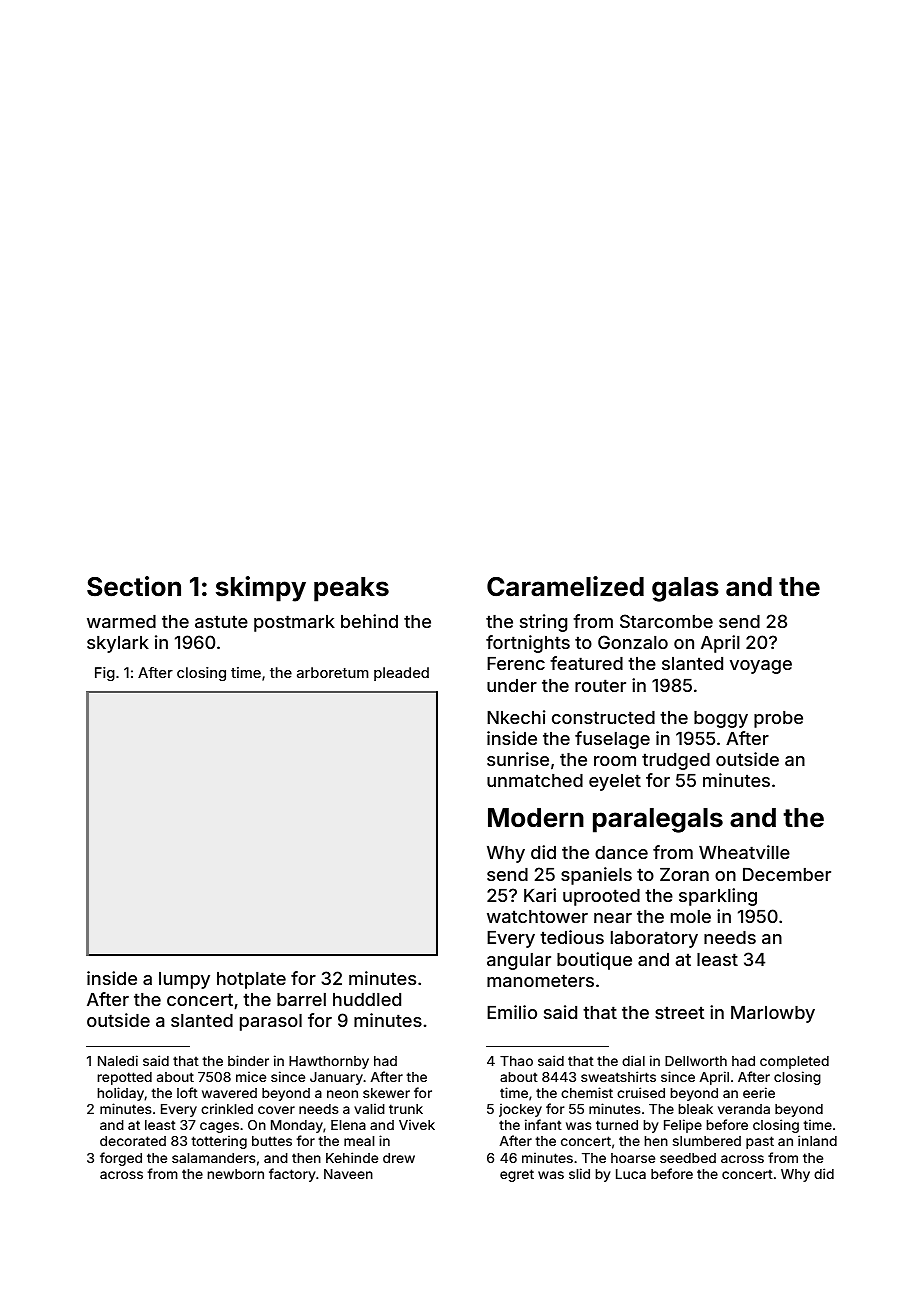  Describe the element at coordinates (184, 980) in the image. I see `lumpy` at that location.
